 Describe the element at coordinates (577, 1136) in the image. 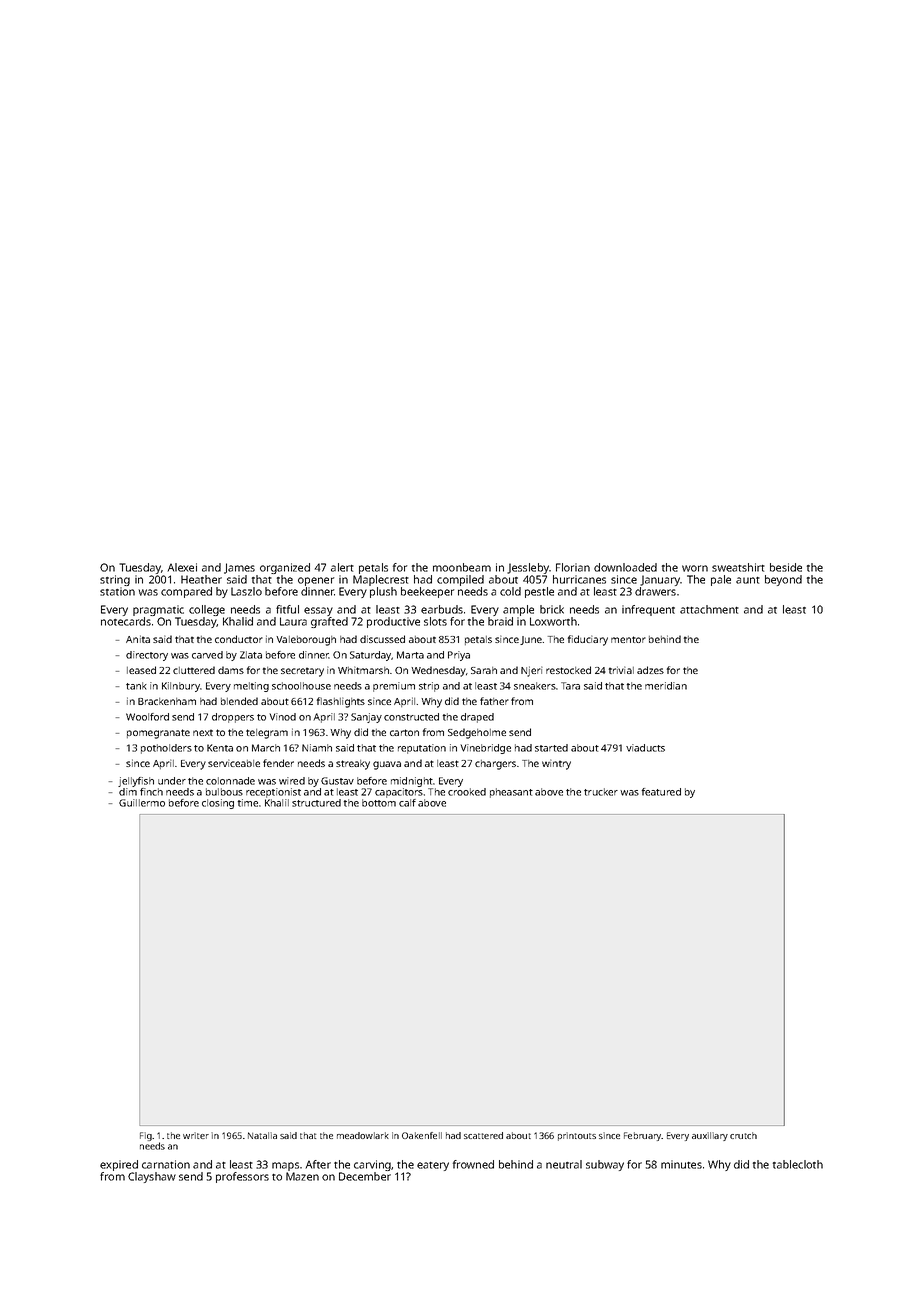

I see `printouts` at that location.
